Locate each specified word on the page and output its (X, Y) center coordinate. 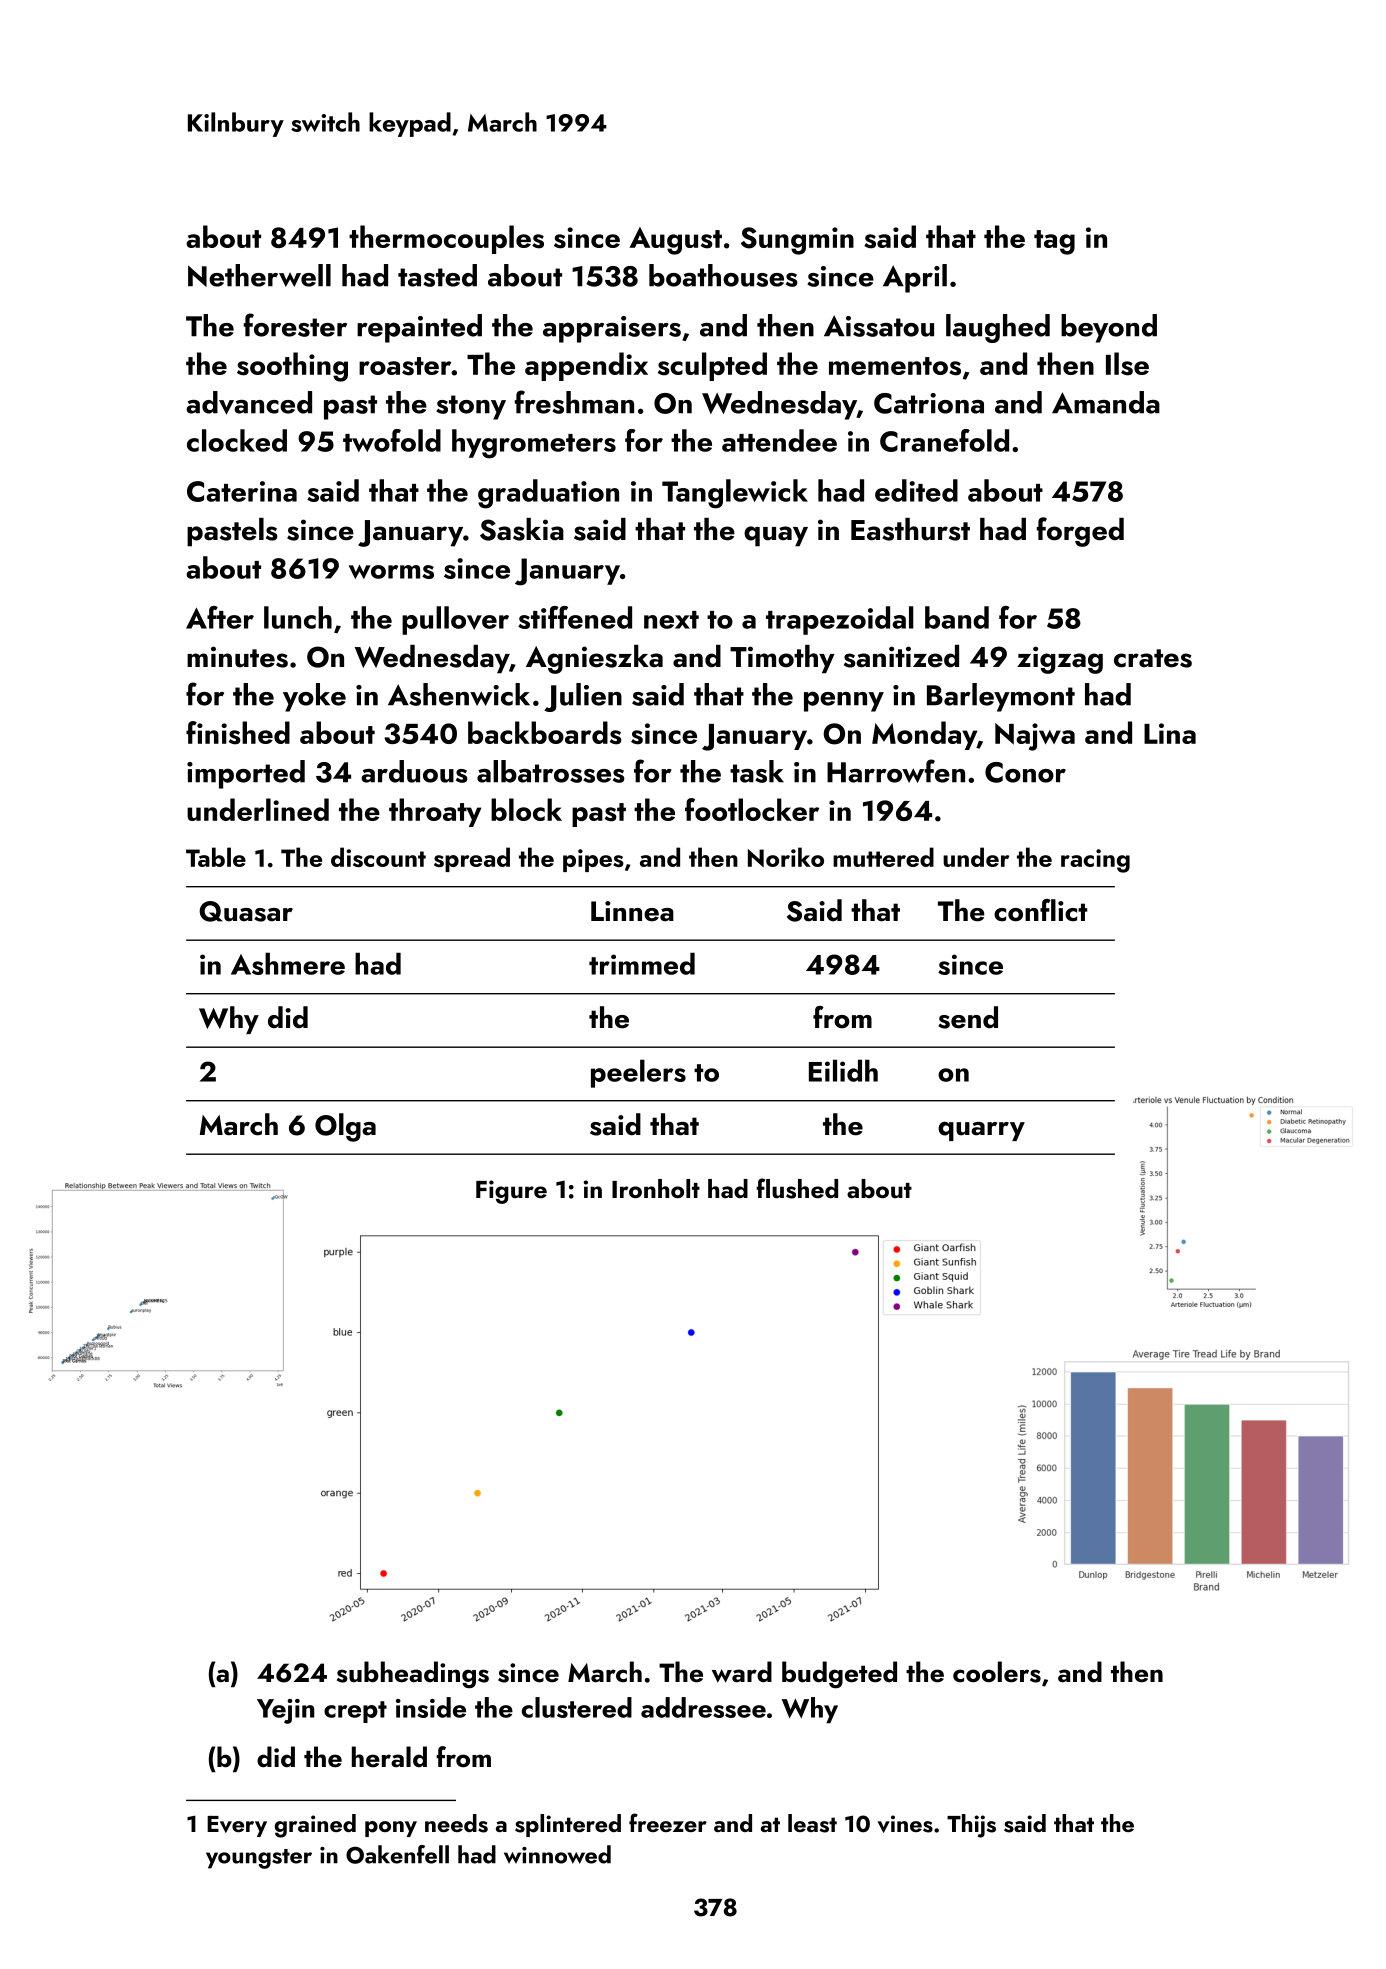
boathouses (723, 275)
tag (1054, 242)
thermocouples (446, 239)
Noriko (786, 857)
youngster (259, 1859)
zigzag (1060, 660)
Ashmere (288, 963)
